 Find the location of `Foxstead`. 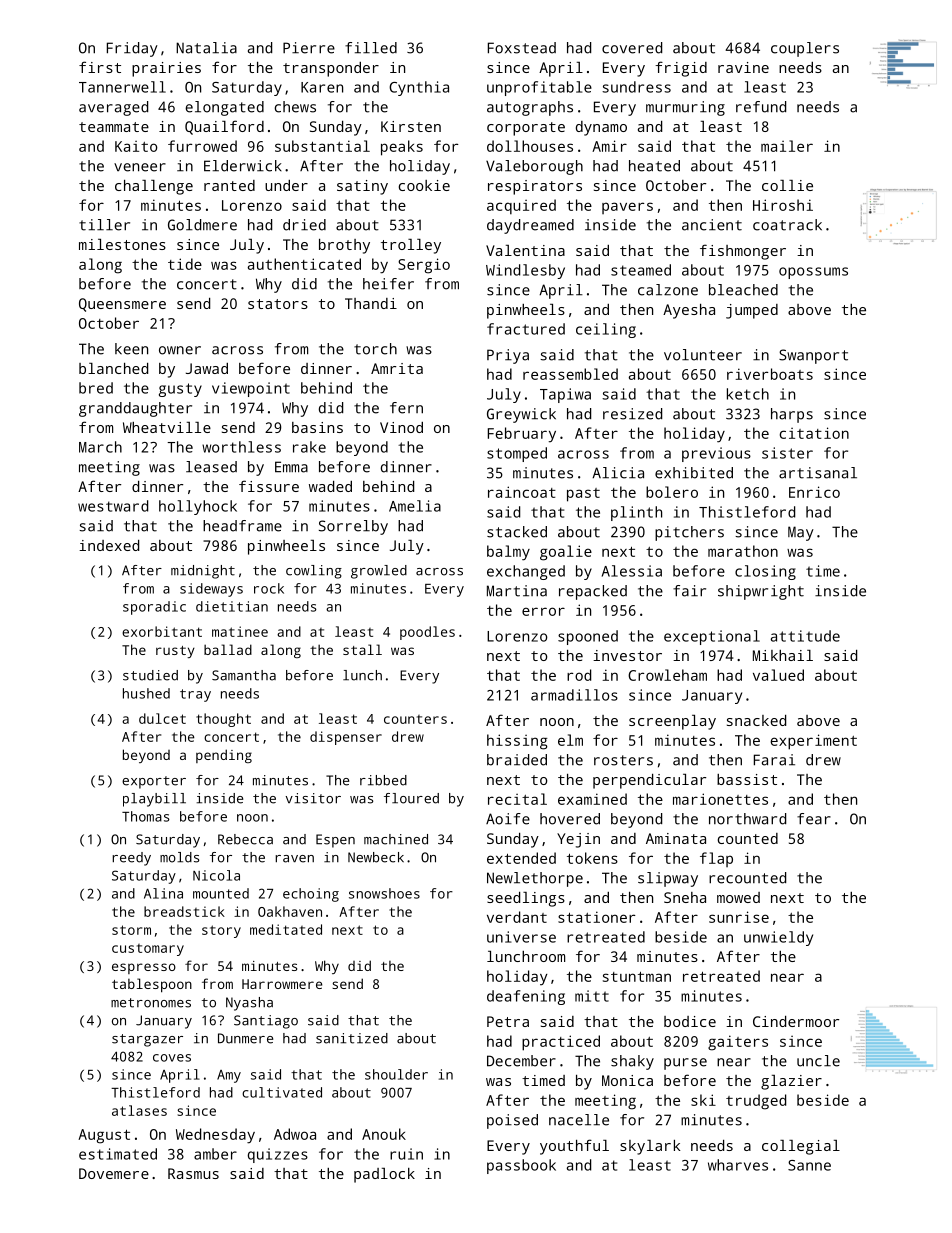

Foxstead is located at coordinates (522, 48).
